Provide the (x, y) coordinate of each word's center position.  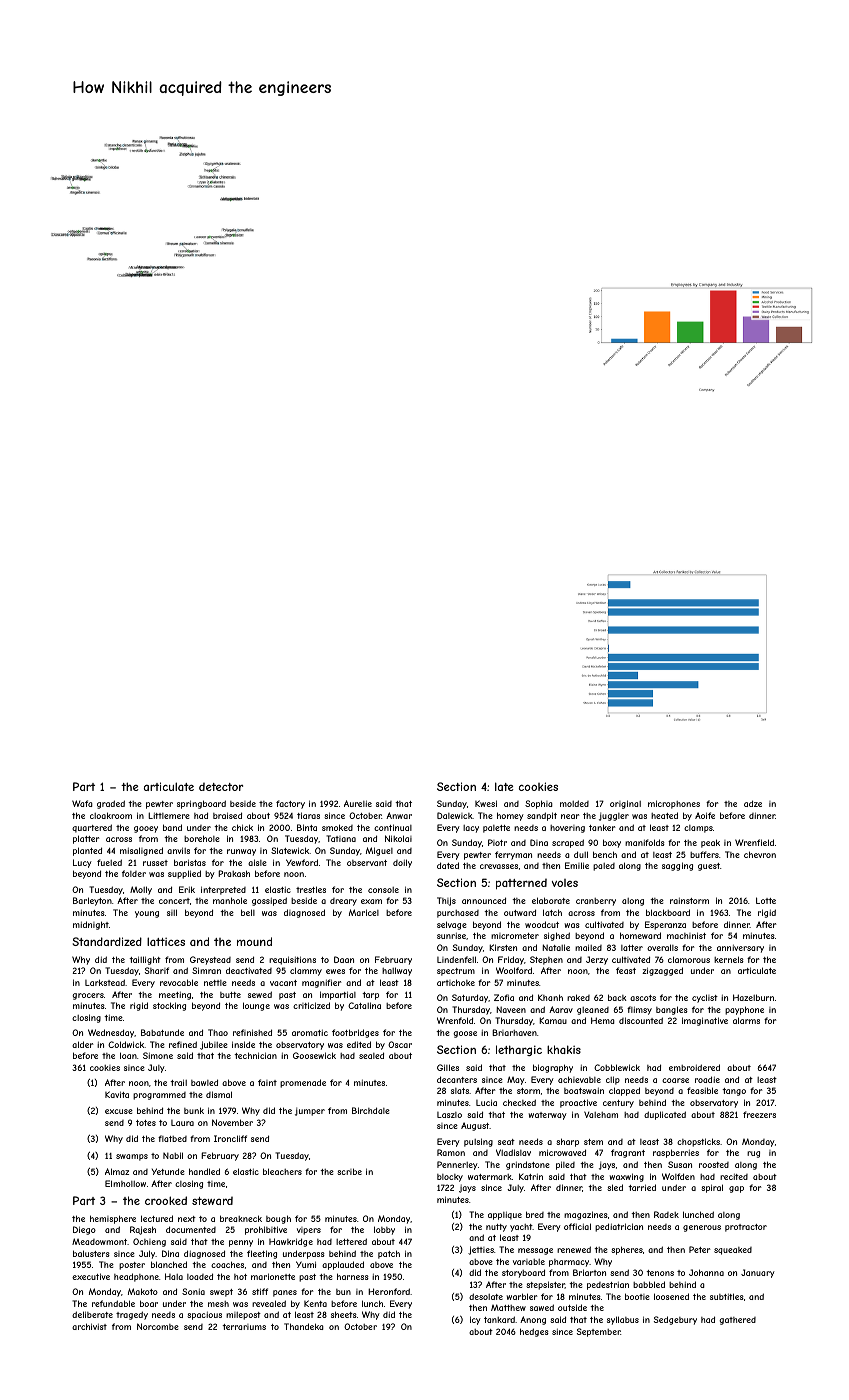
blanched (169, 1264)
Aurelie (358, 803)
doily (402, 863)
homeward (640, 935)
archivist (89, 1326)
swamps (132, 1157)
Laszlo (449, 1115)
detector (221, 787)
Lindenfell (456, 959)
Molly (141, 890)
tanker (602, 827)
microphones (674, 804)
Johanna (706, 1272)
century (618, 1104)
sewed (260, 994)
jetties (481, 1250)
